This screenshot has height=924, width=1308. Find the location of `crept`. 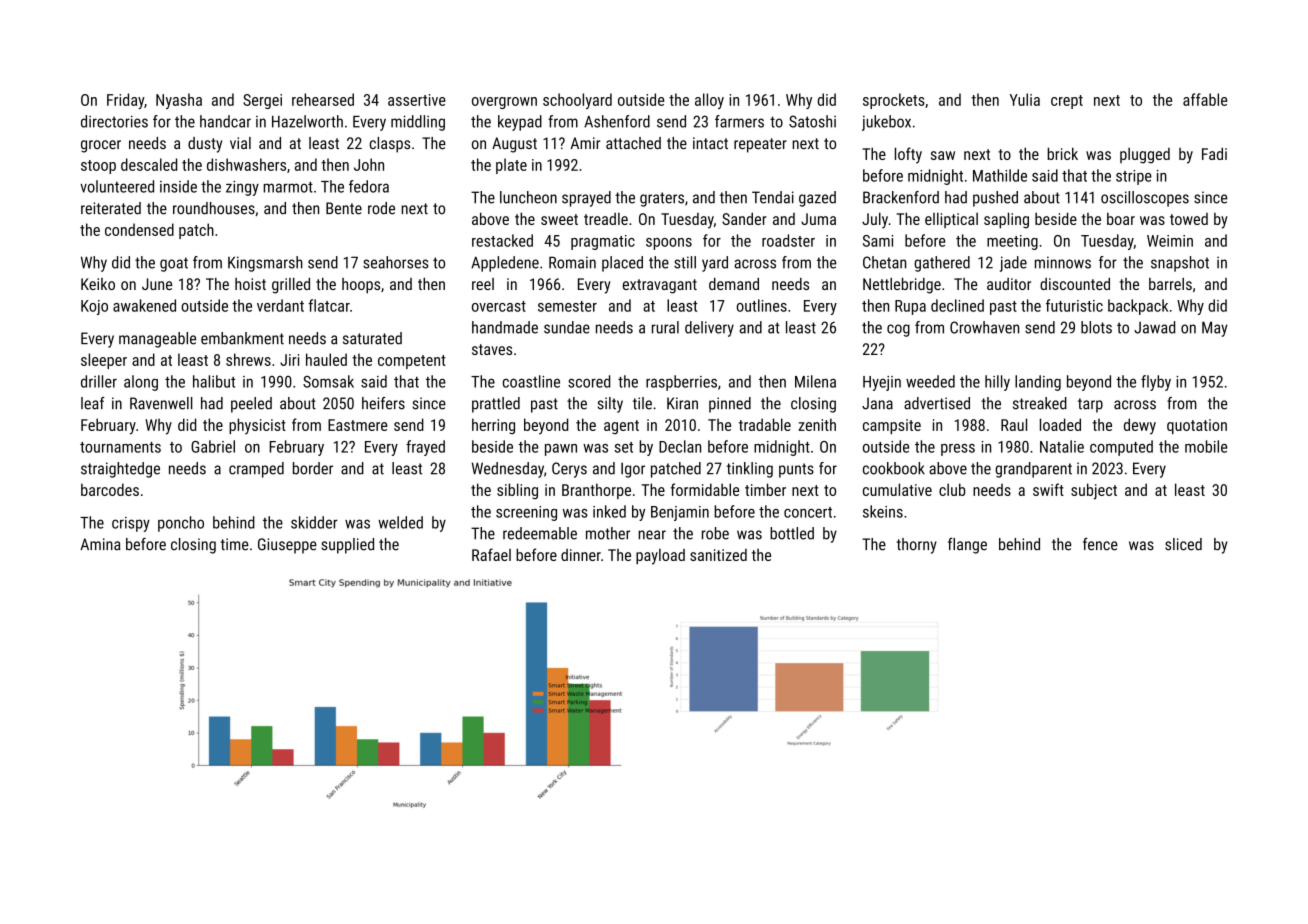

crept is located at coordinates (1067, 102).
